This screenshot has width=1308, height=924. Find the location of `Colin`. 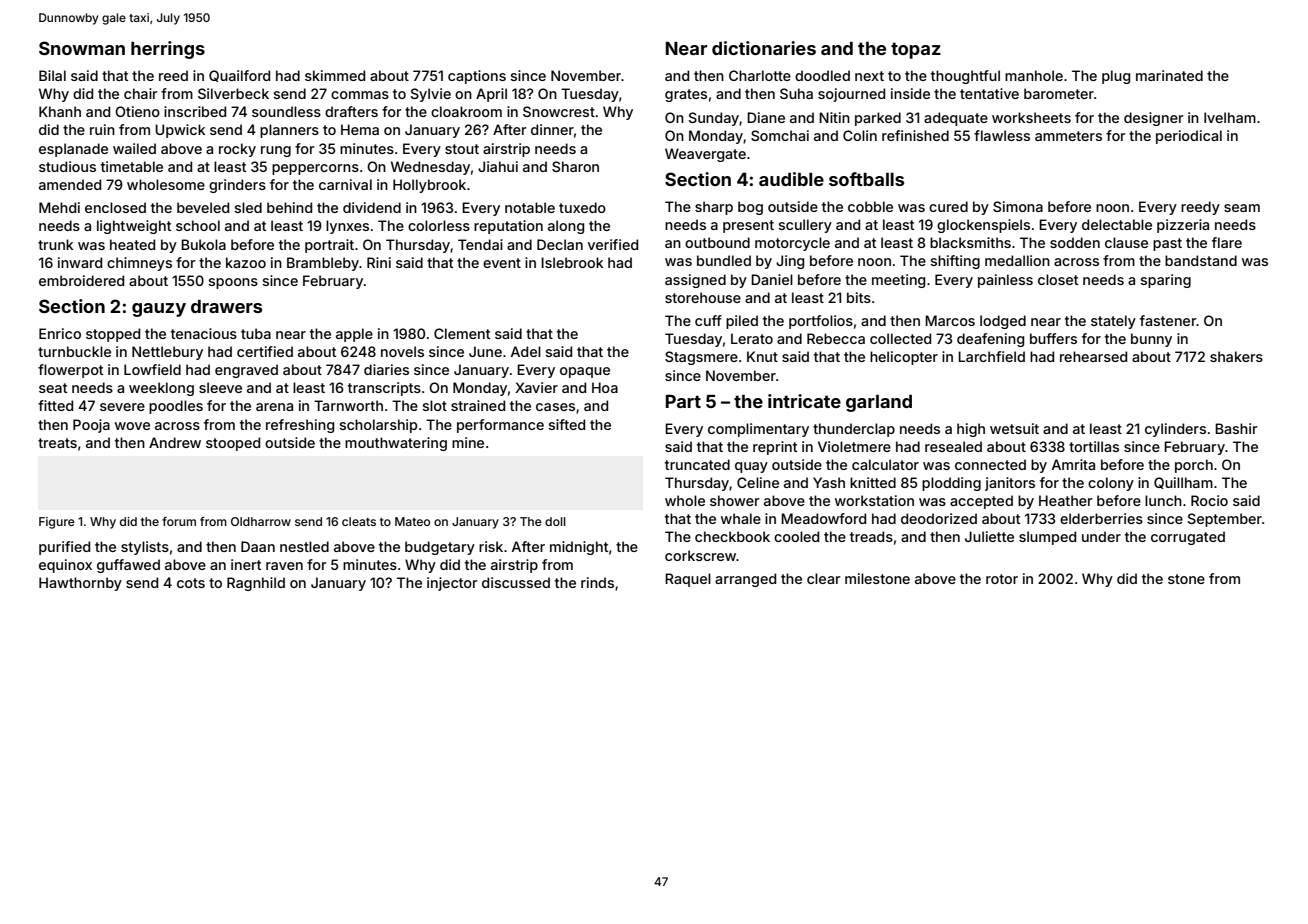

Colin is located at coordinates (860, 135).
